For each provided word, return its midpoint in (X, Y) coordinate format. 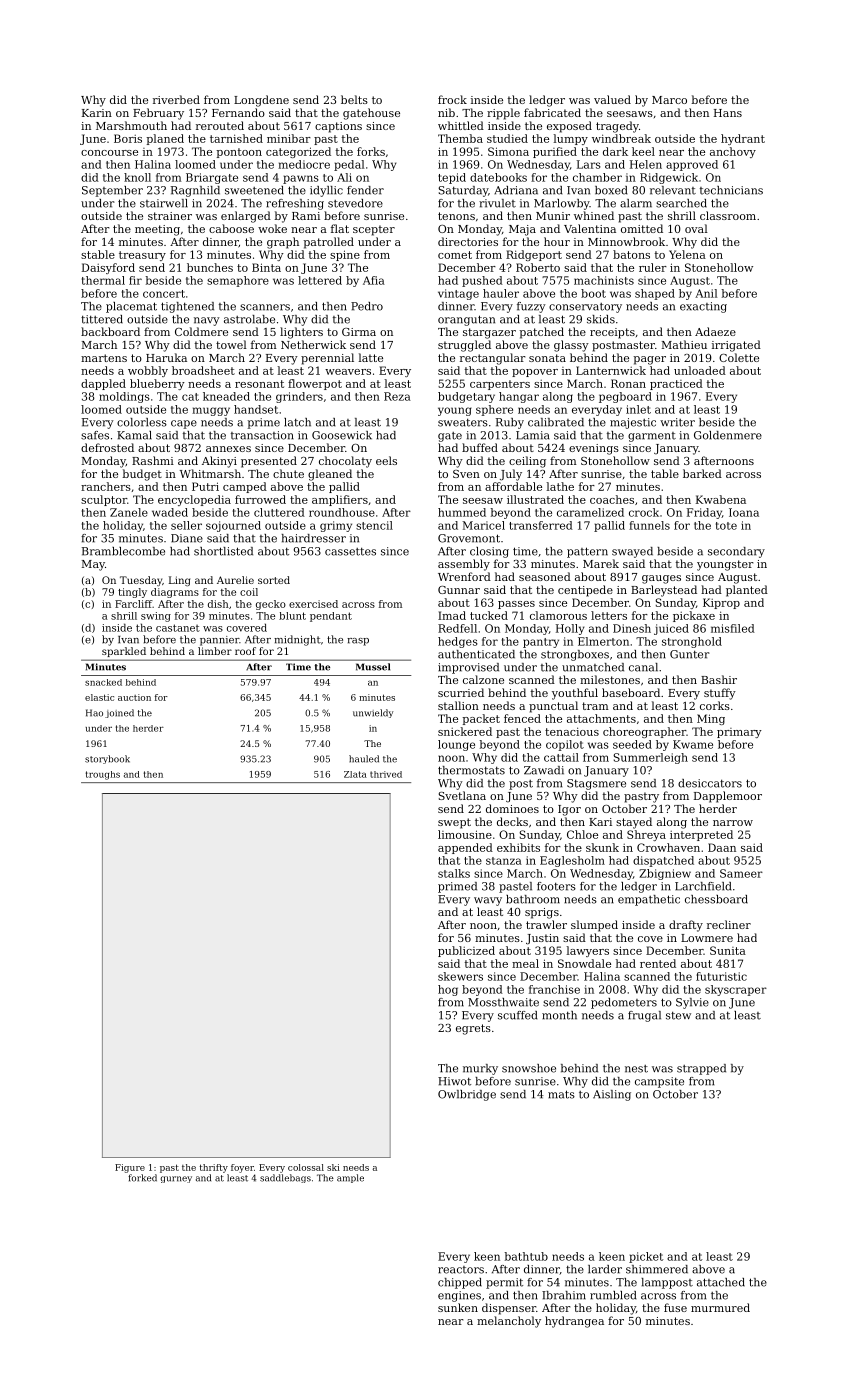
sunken (458, 1307)
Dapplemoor (728, 797)
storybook (107, 759)
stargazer (489, 333)
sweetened (254, 190)
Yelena (687, 254)
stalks (454, 873)
